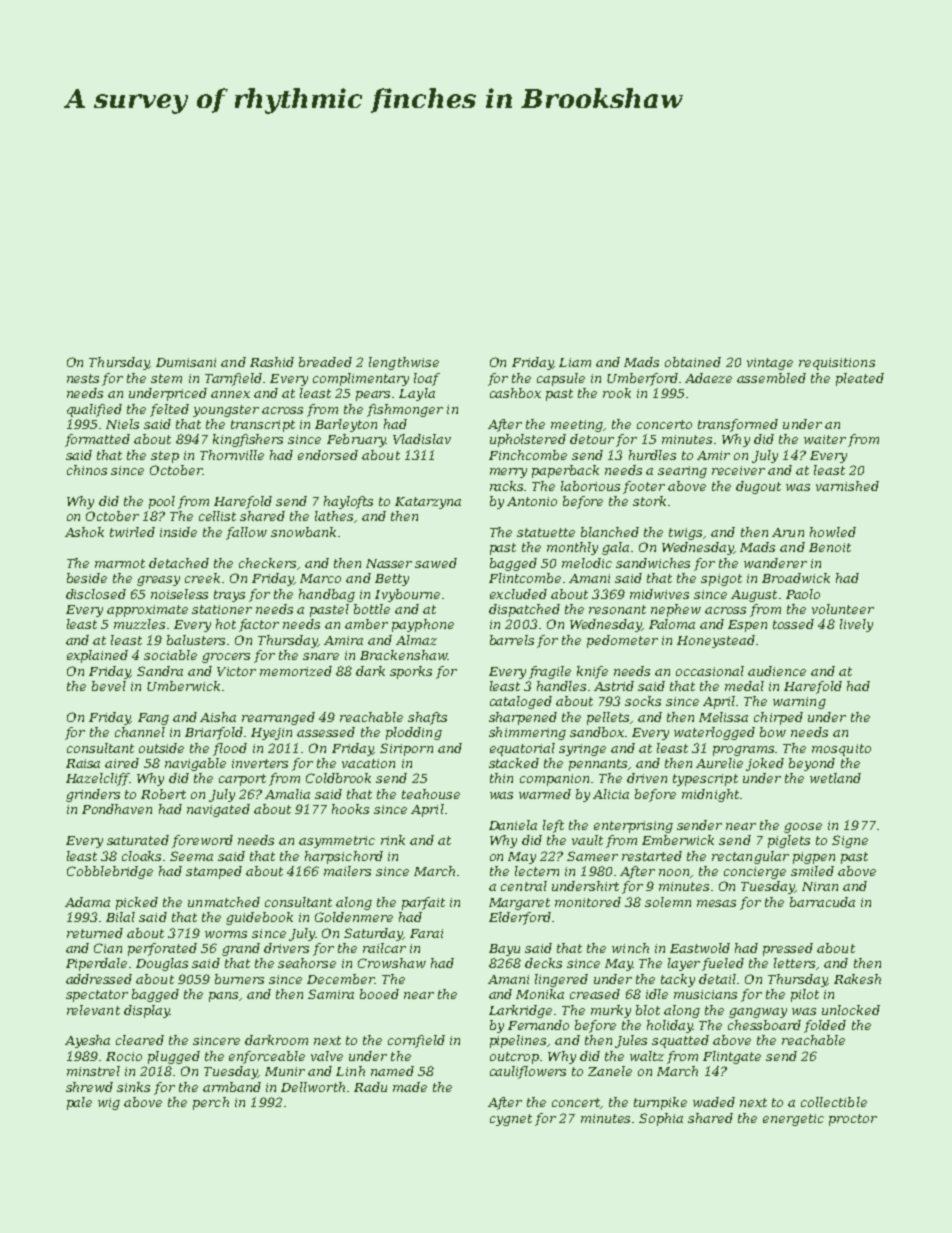 This screenshot has width=952, height=1233. I want to click on murky, so click(611, 1011).
